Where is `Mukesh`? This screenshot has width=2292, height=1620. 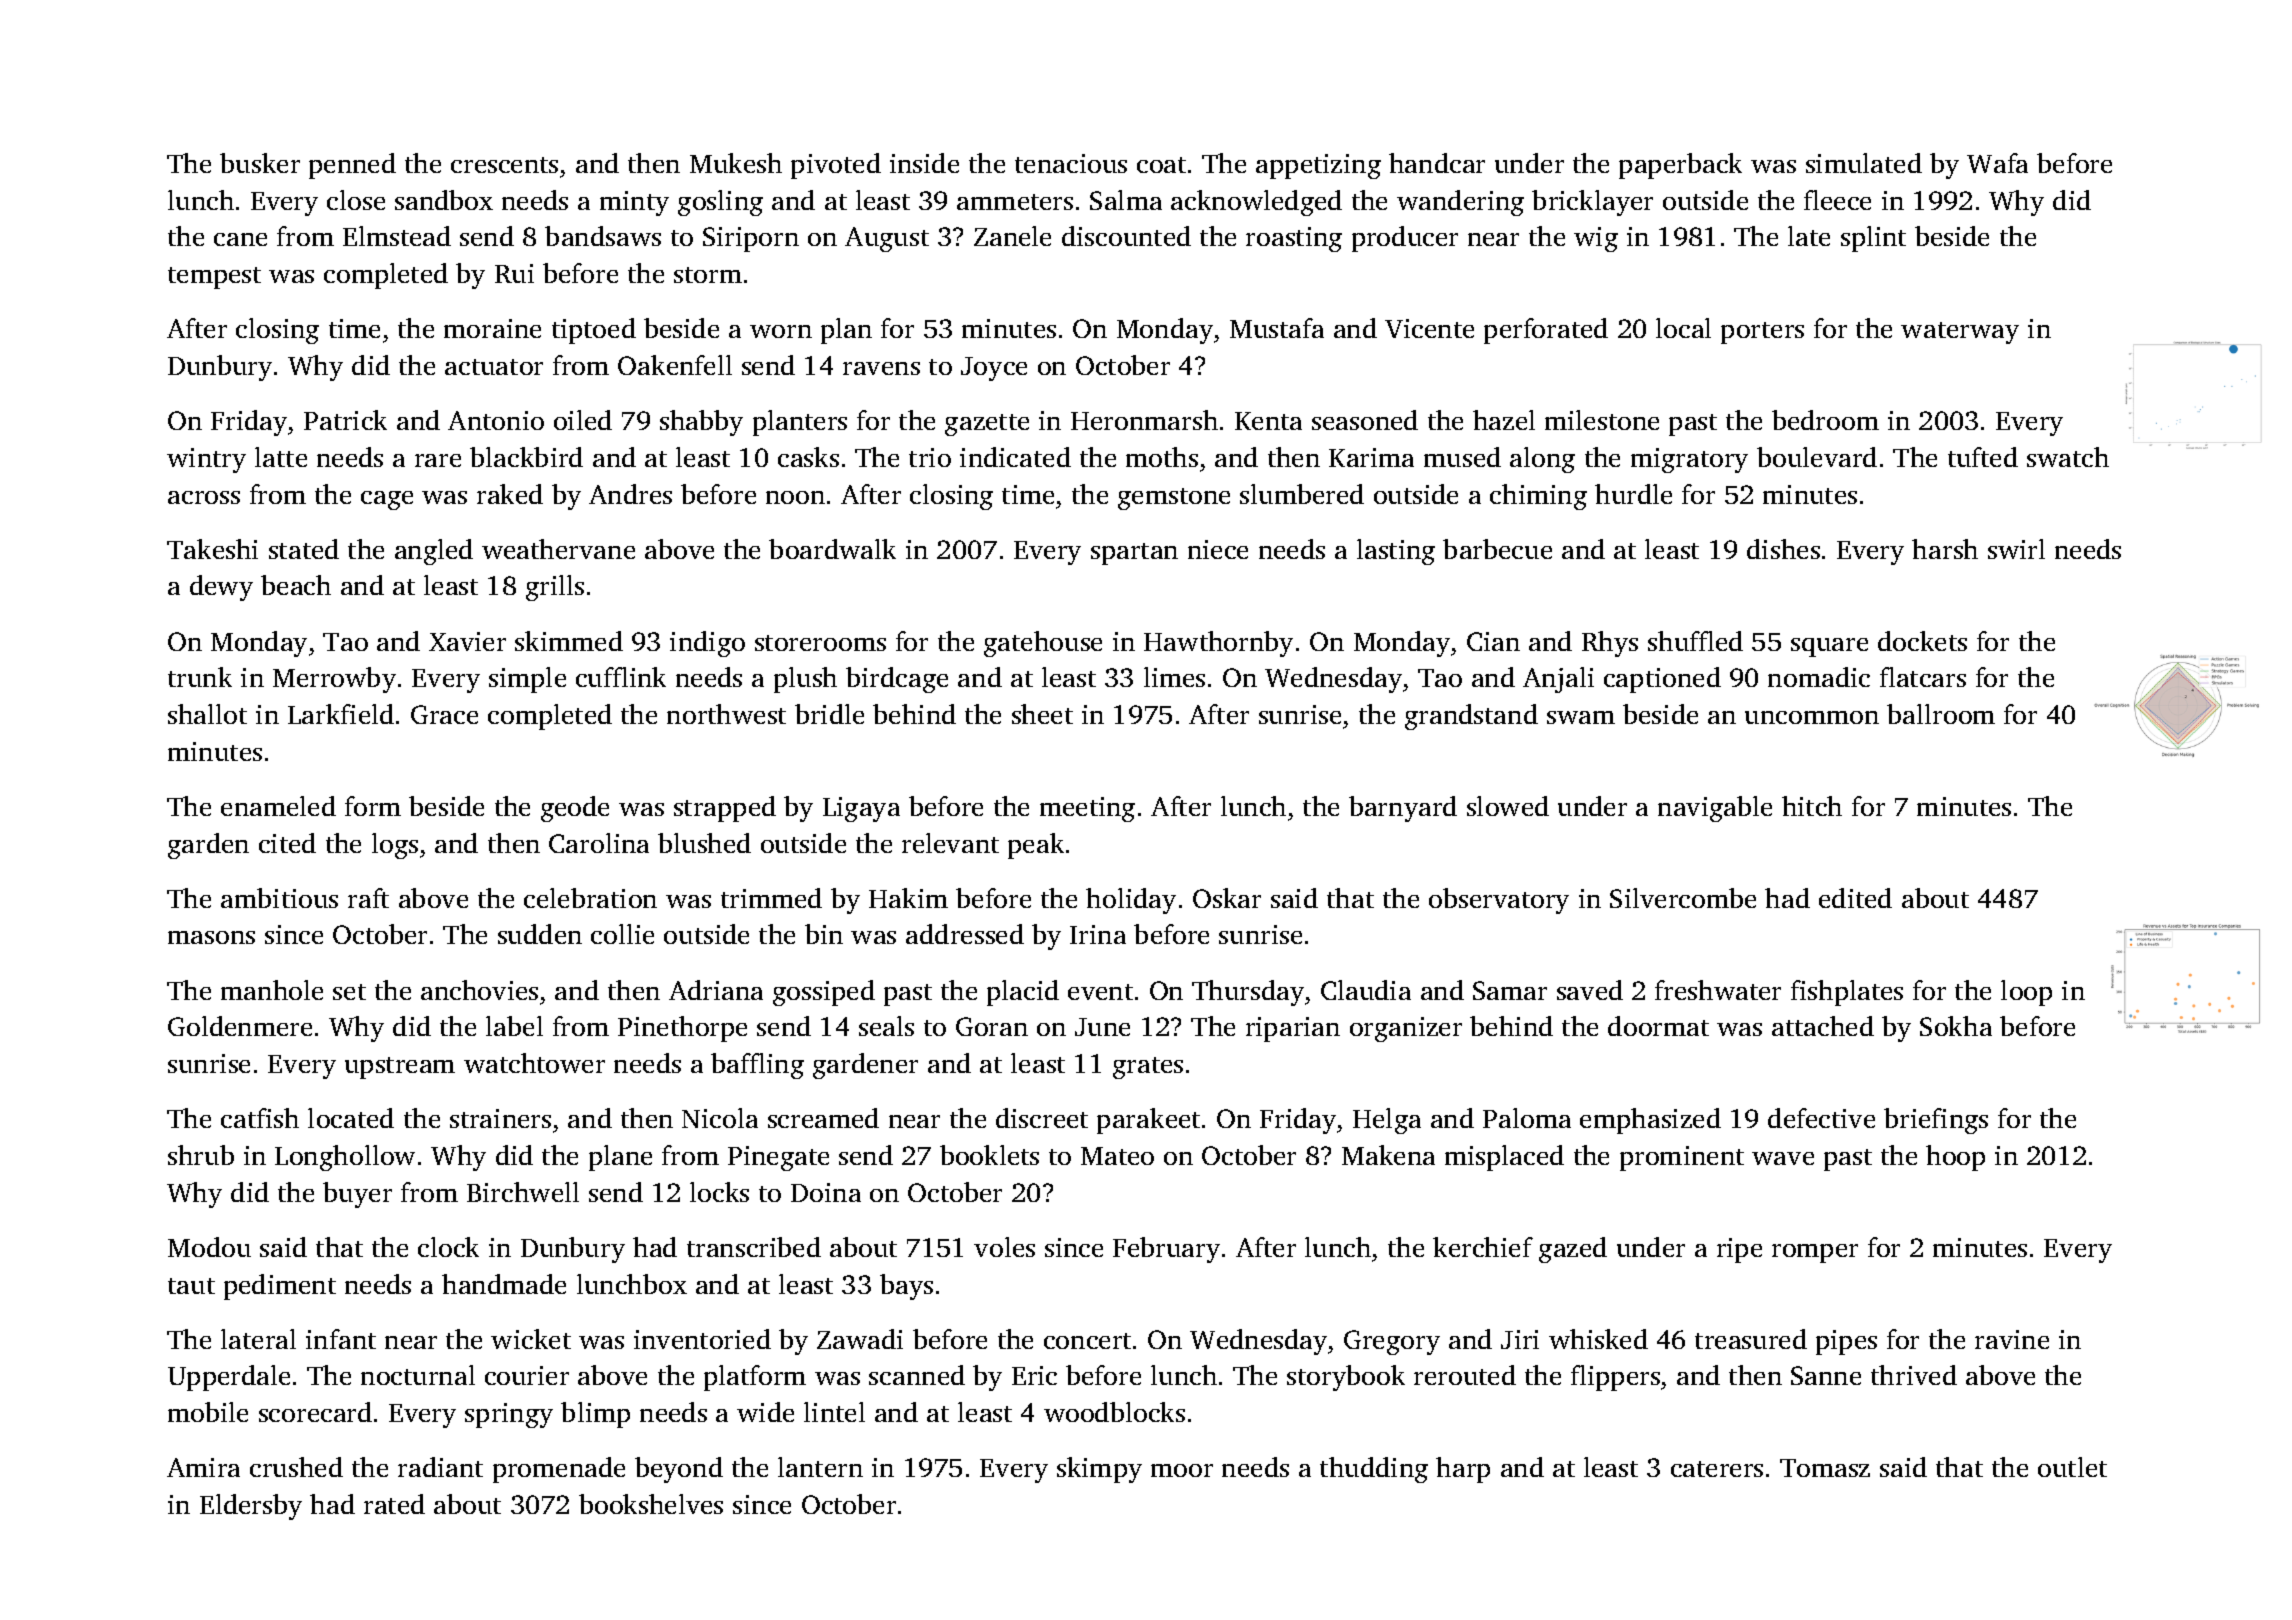
Mukesh is located at coordinates (736, 163).
